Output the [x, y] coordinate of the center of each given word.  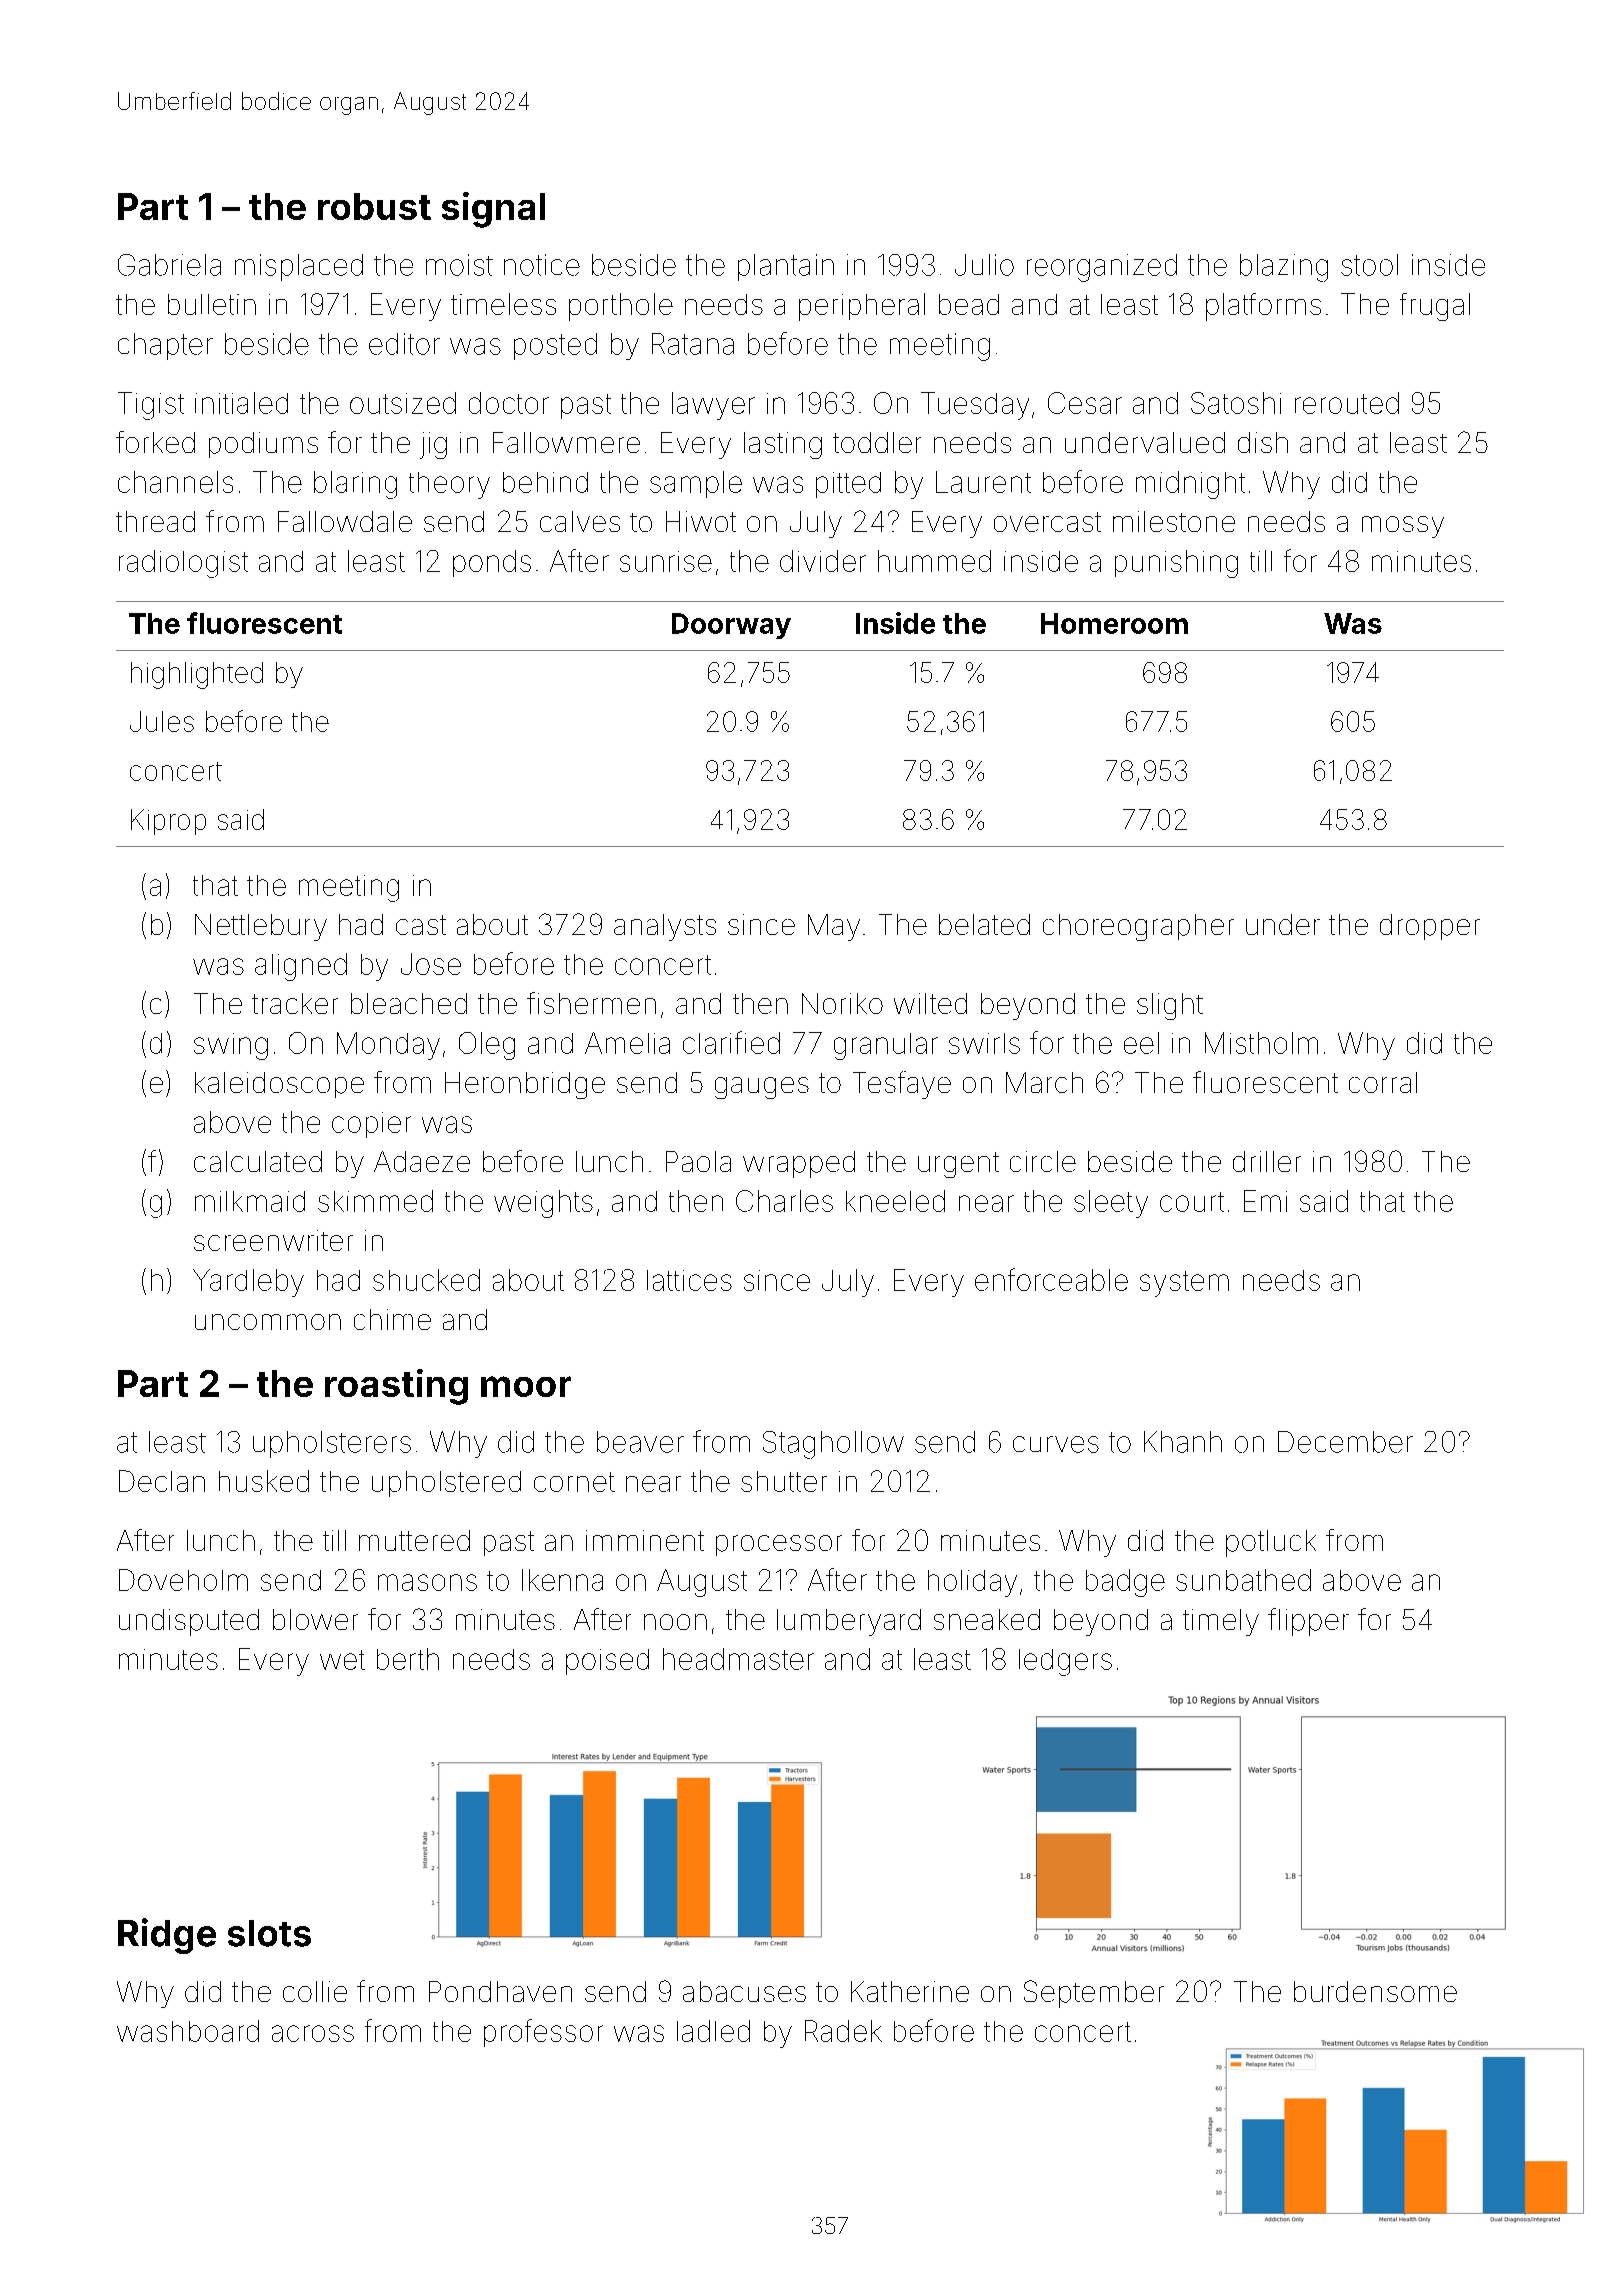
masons [427, 1582]
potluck [1271, 1543]
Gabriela [169, 265]
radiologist [183, 564]
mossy [1403, 527]
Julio [984, 265]
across [313, 2033]
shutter [784, 1481]
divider [823, 561]
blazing [1284, 268]
